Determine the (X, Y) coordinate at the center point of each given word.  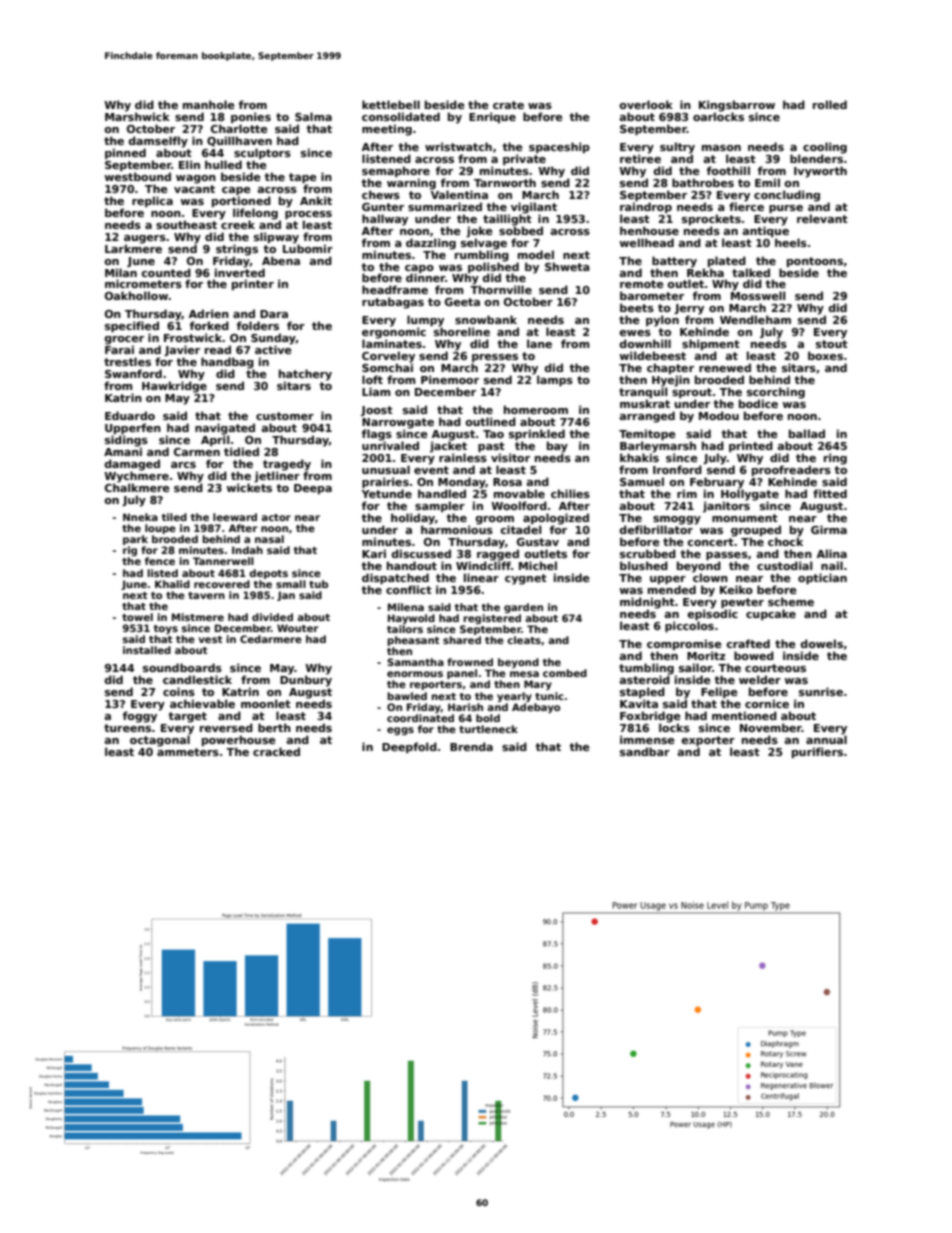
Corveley (388, 357)
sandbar (645, 751)
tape (303, 178)
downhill (645, 343)
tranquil (643, 392)
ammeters (188, 752)
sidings (126, 441)
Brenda (471, 746)
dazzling (431, 244)
